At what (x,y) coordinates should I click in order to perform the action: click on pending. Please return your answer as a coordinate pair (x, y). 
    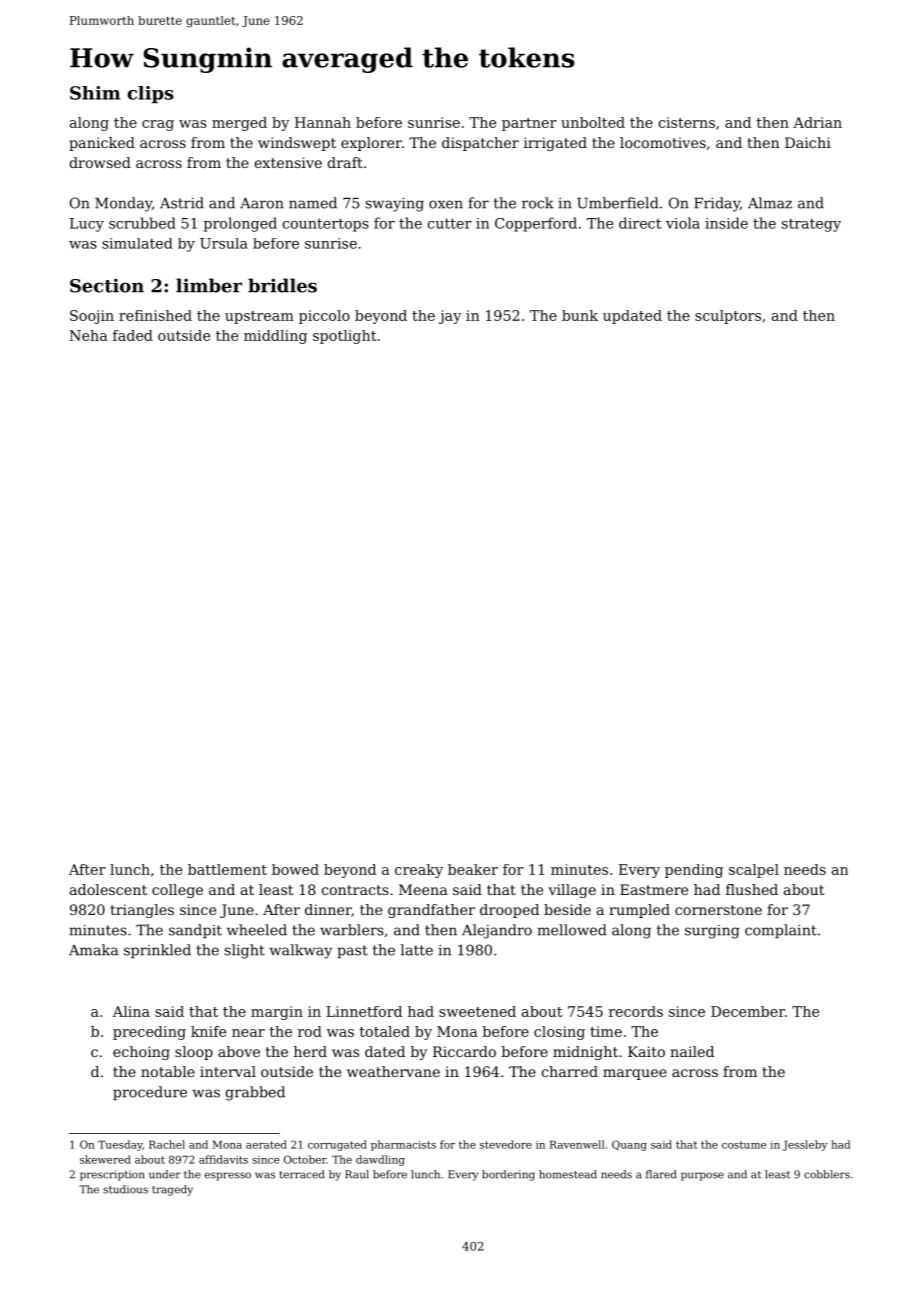
    Looking at the image, I should click on (694, 871).
